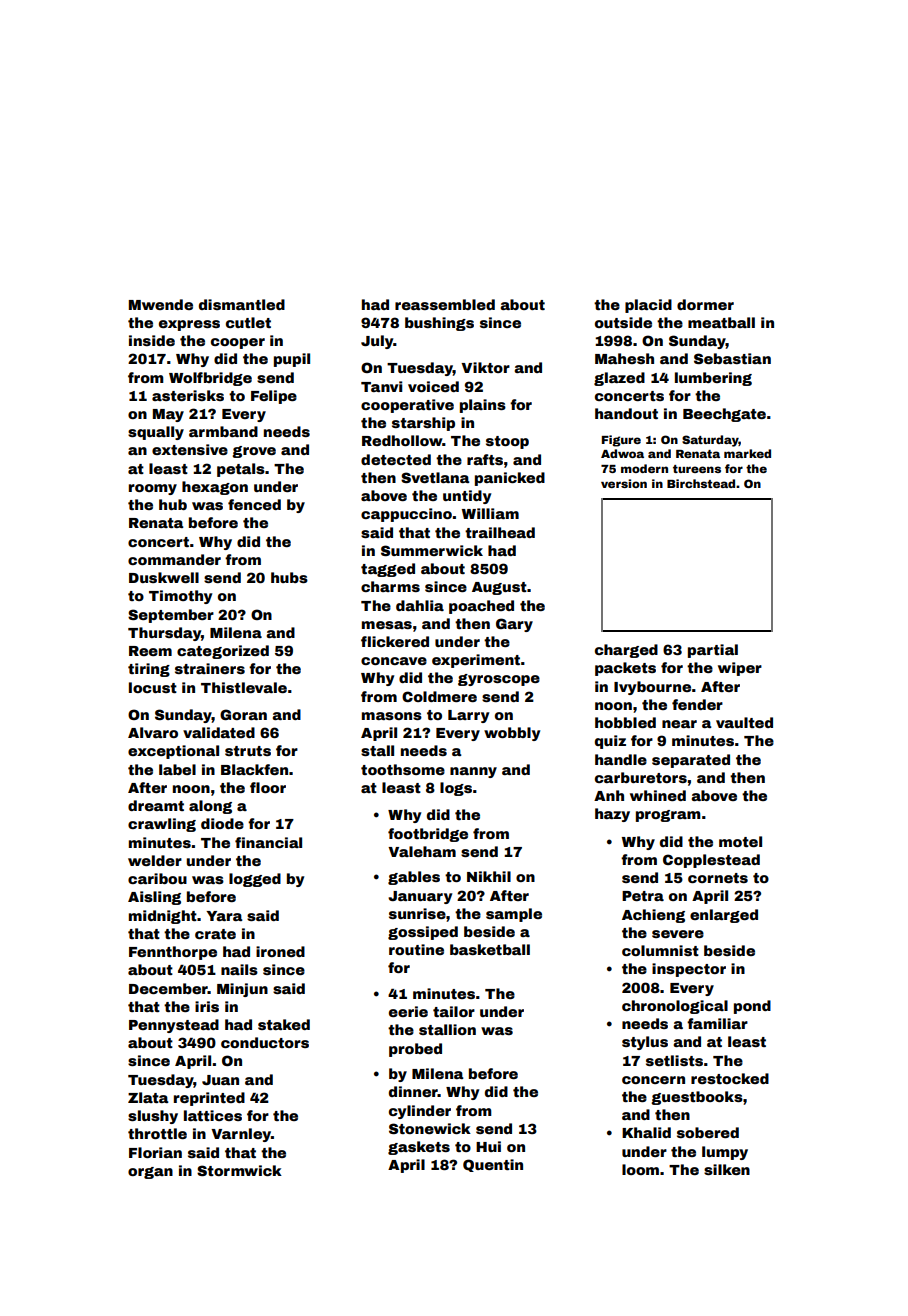 The width and height of the screenshot is (908, 1316). I want to click on eerie, so click(408, 1011).
